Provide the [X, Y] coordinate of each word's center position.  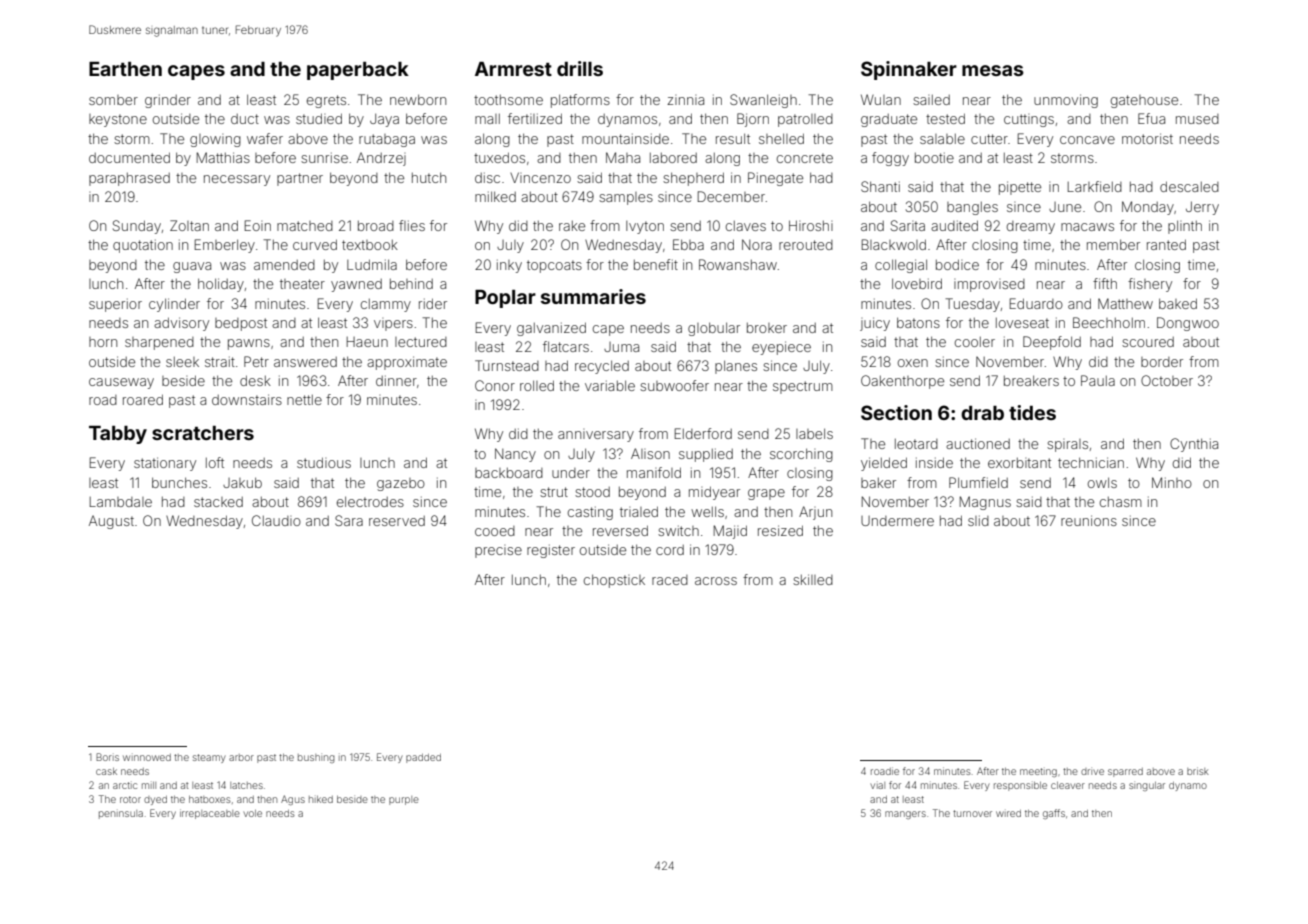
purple [404, 800]
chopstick [614, 581]
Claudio [276, 520]
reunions [1089, 520]
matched [305, 226]
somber [113, 100]
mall [487, 119]
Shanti [880, 186]
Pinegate [775, 179]
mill [149, 785]
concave [1087, 140]
